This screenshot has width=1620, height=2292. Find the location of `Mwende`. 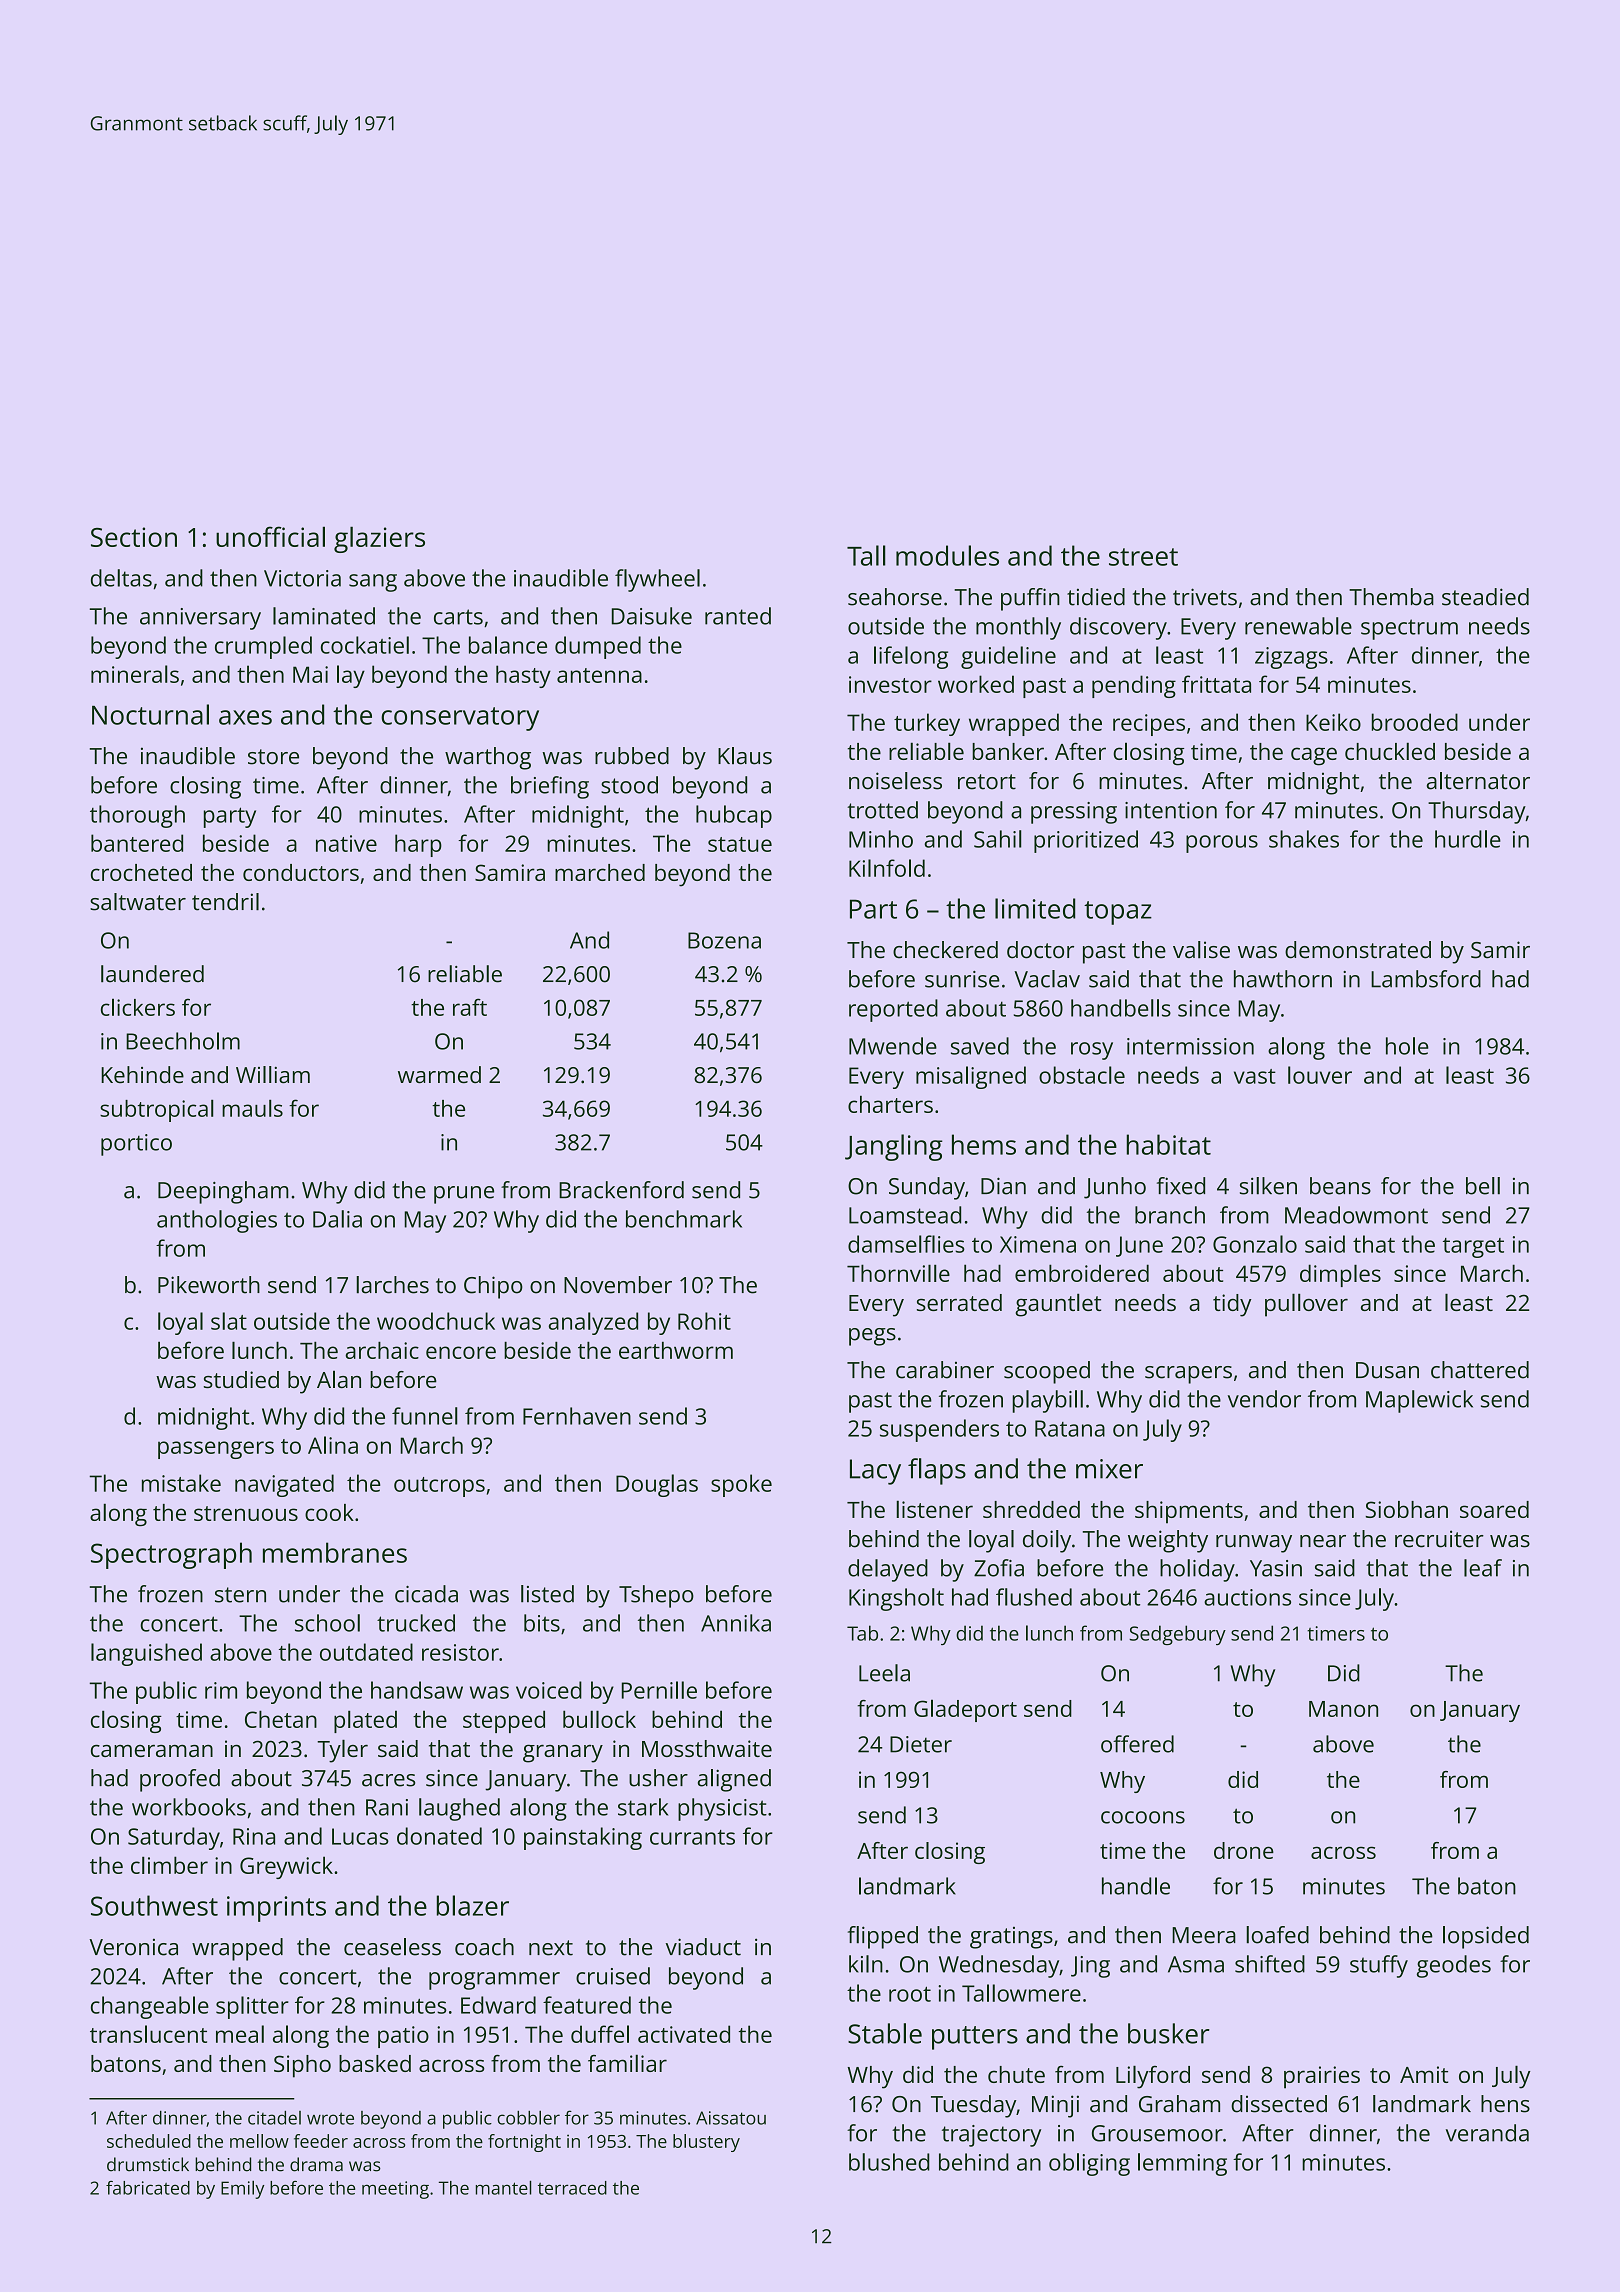

Mwende is located at coordinates (893, 1046).
